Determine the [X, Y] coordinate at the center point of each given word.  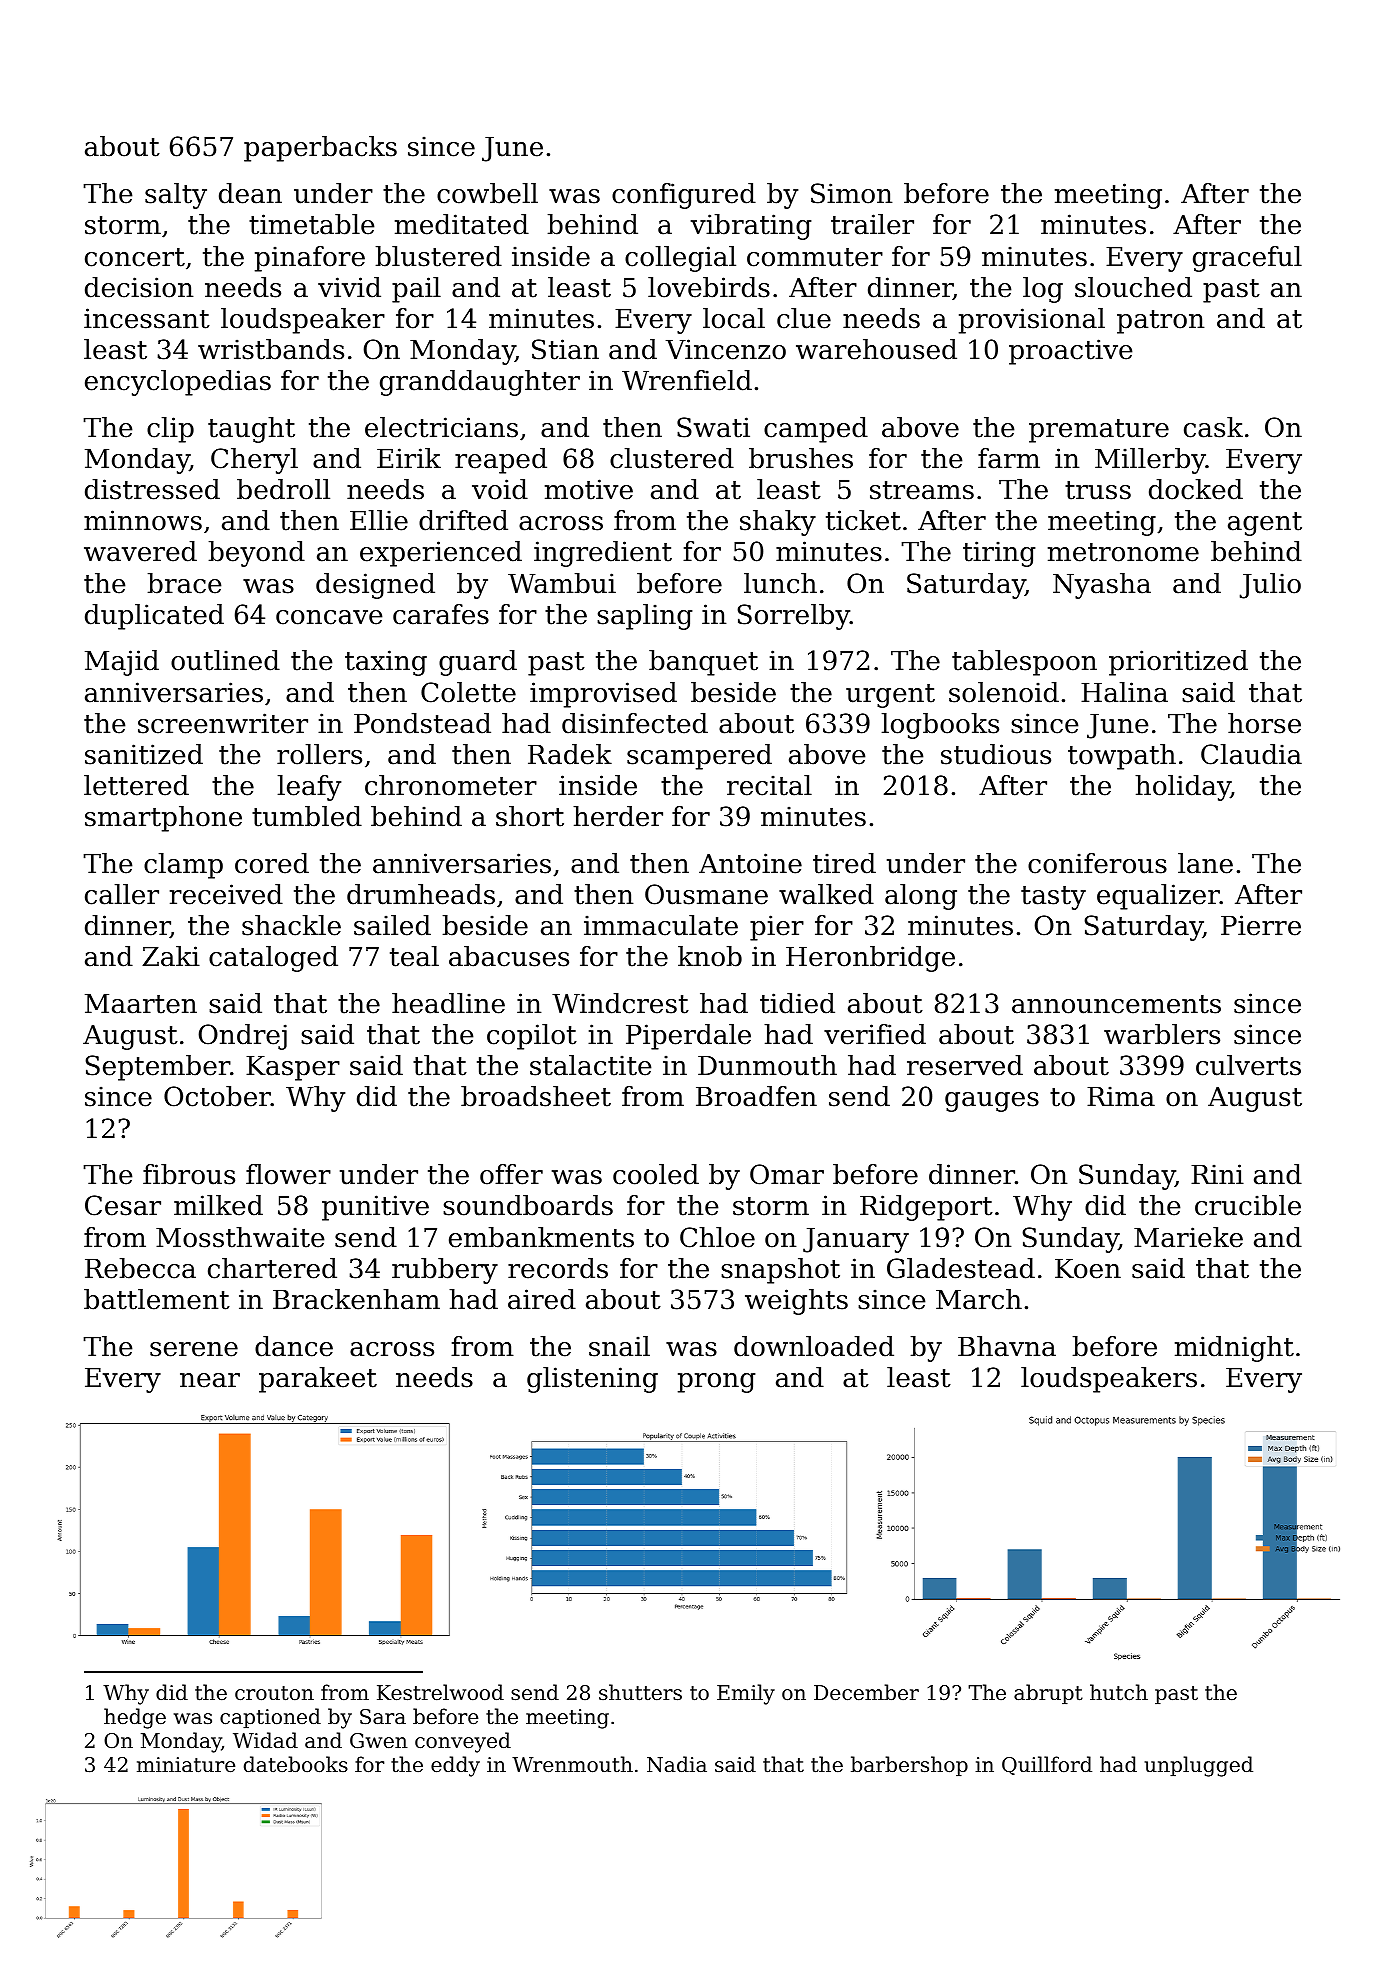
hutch [1119, 1692]
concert [135, 257]
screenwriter [223, 723]
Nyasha [1102, 586]
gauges [992, 1102]
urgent [890, 696]
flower [288, 1174]
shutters [640, 1692]
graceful [1247, 259]
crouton [274, 1693]
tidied [797, 1003]
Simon [852, 193]
